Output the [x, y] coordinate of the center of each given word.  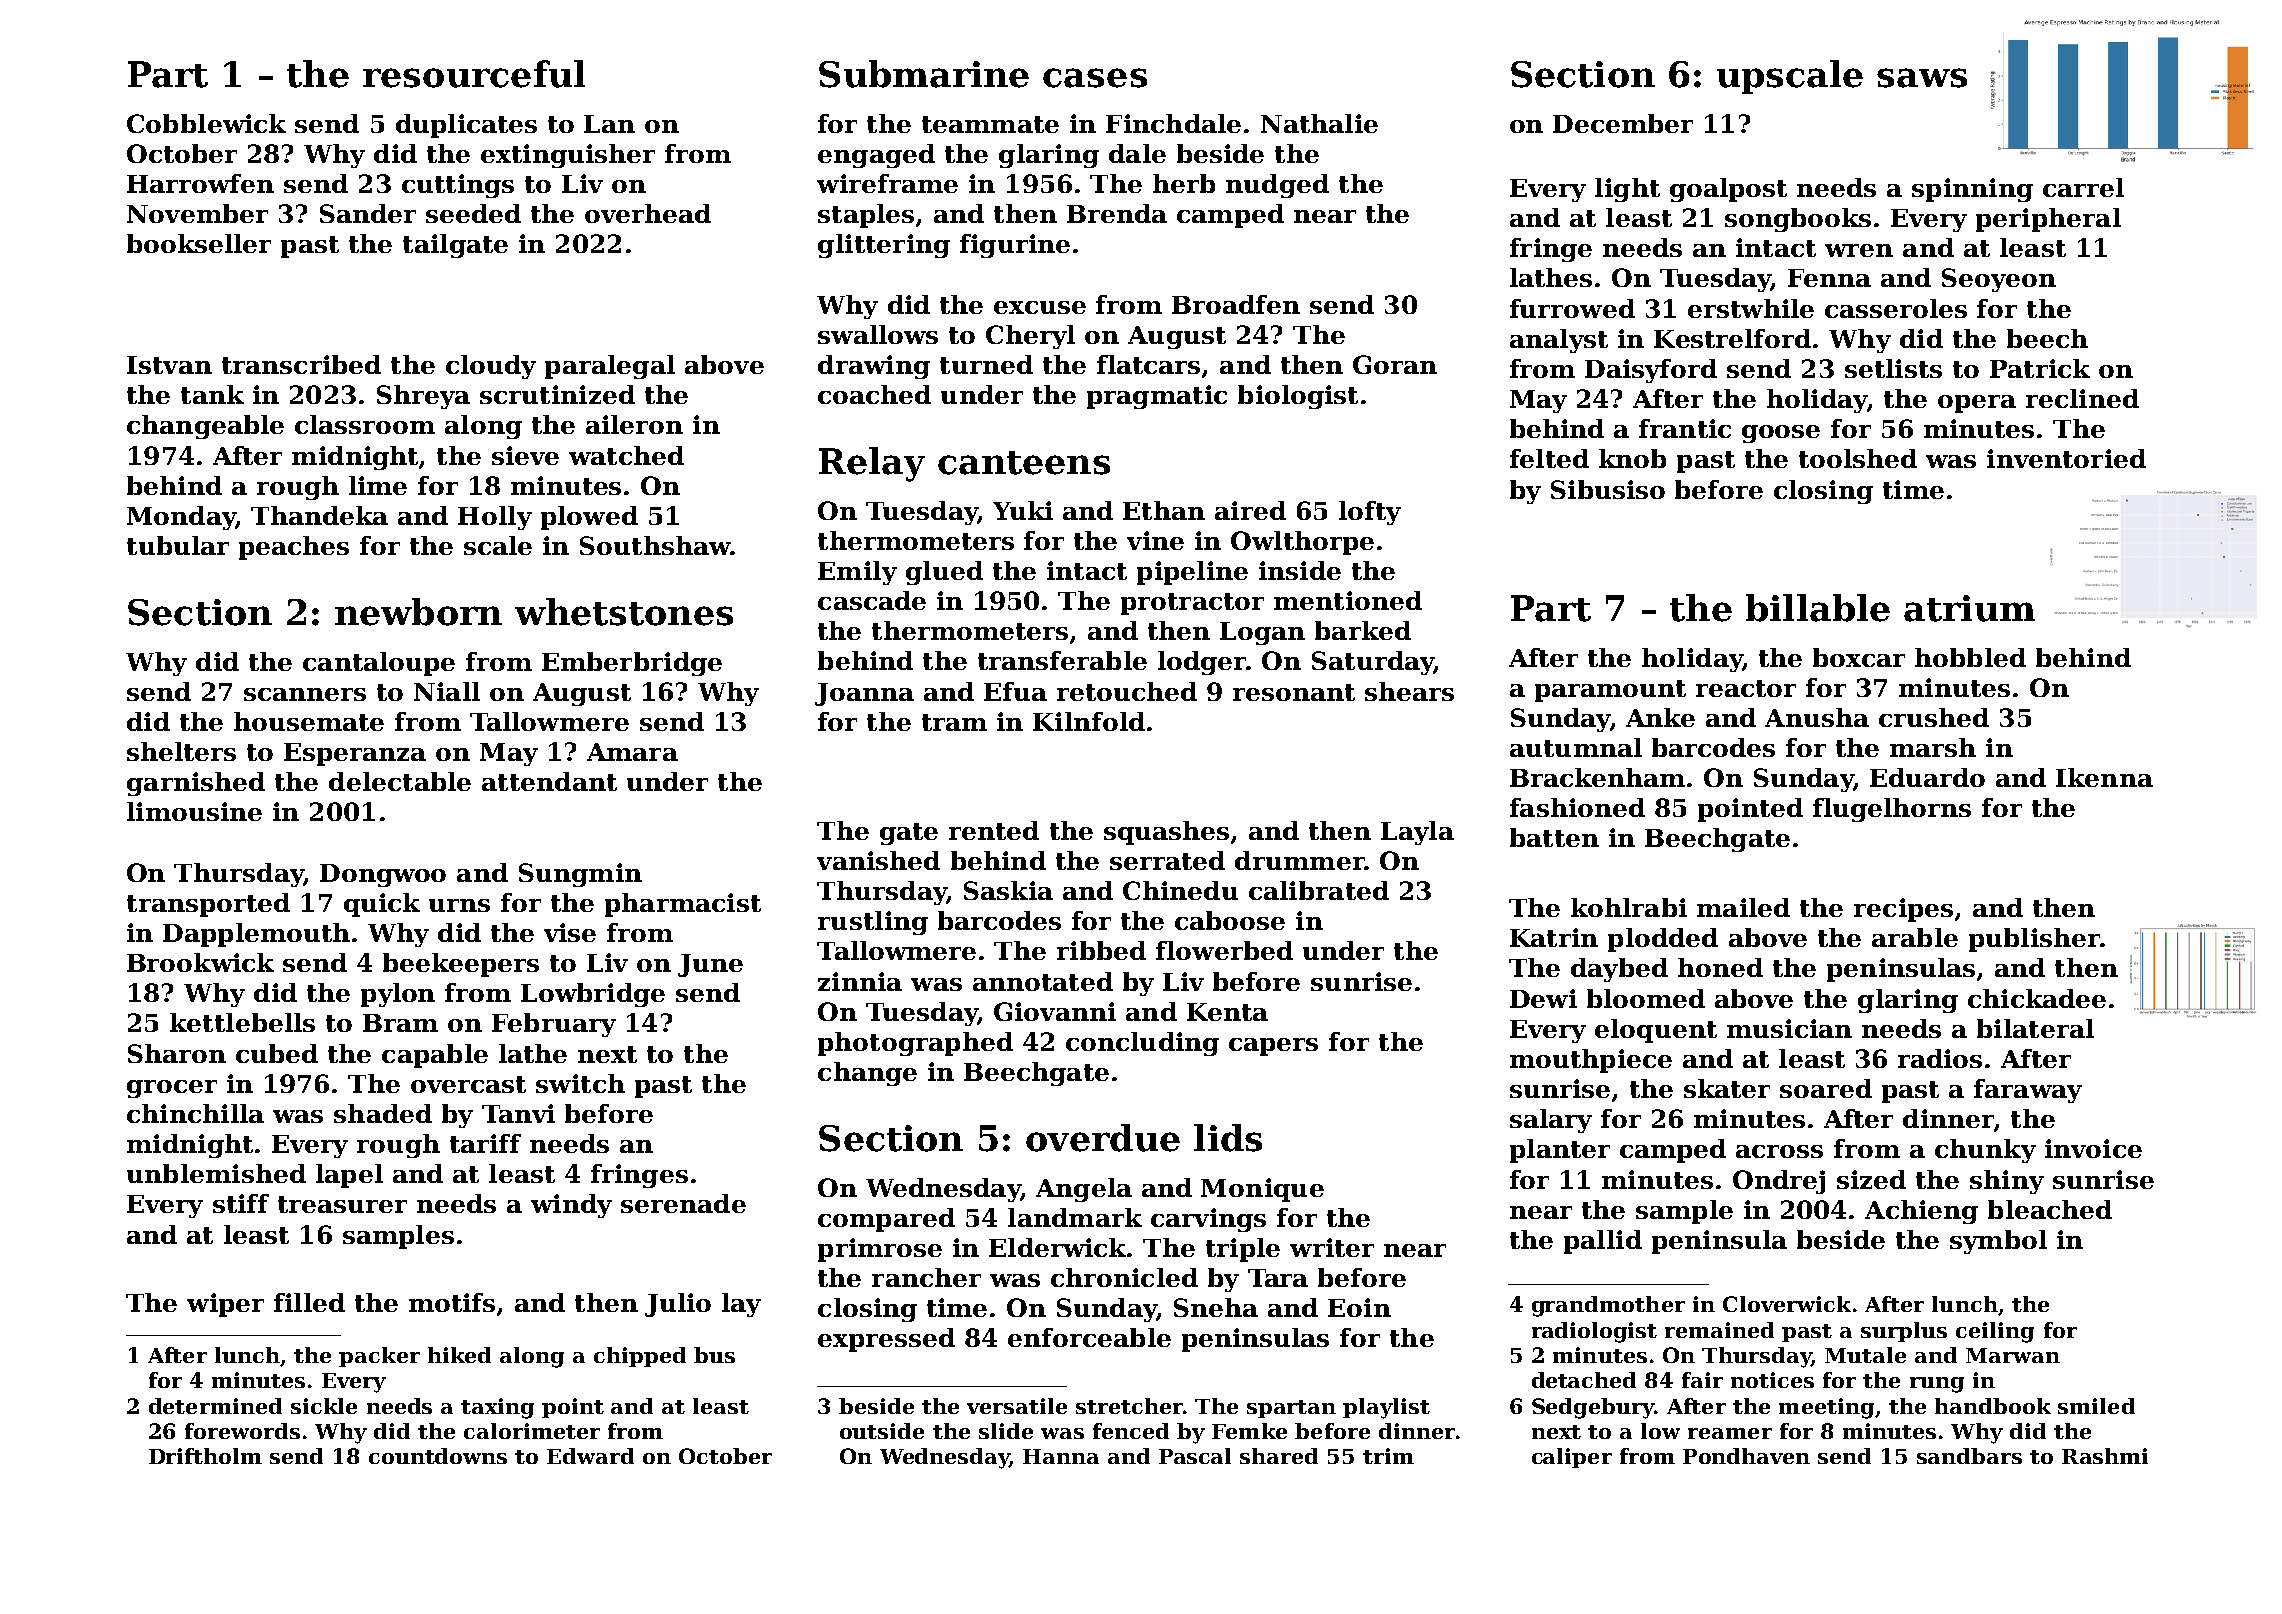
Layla [1417, 833]
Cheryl [1030, 337]
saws [1922, 78]
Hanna [1061, 1456]
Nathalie [1319, 123]
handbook [1993, 1406]
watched [626, 455]
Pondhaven [1746, 1456]
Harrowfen [200, 183]
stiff [241, 1203]
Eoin [1359, 1307]
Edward [590, 1456]
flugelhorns [1892, 810]
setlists [1893, 368]
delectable [400, 781]
